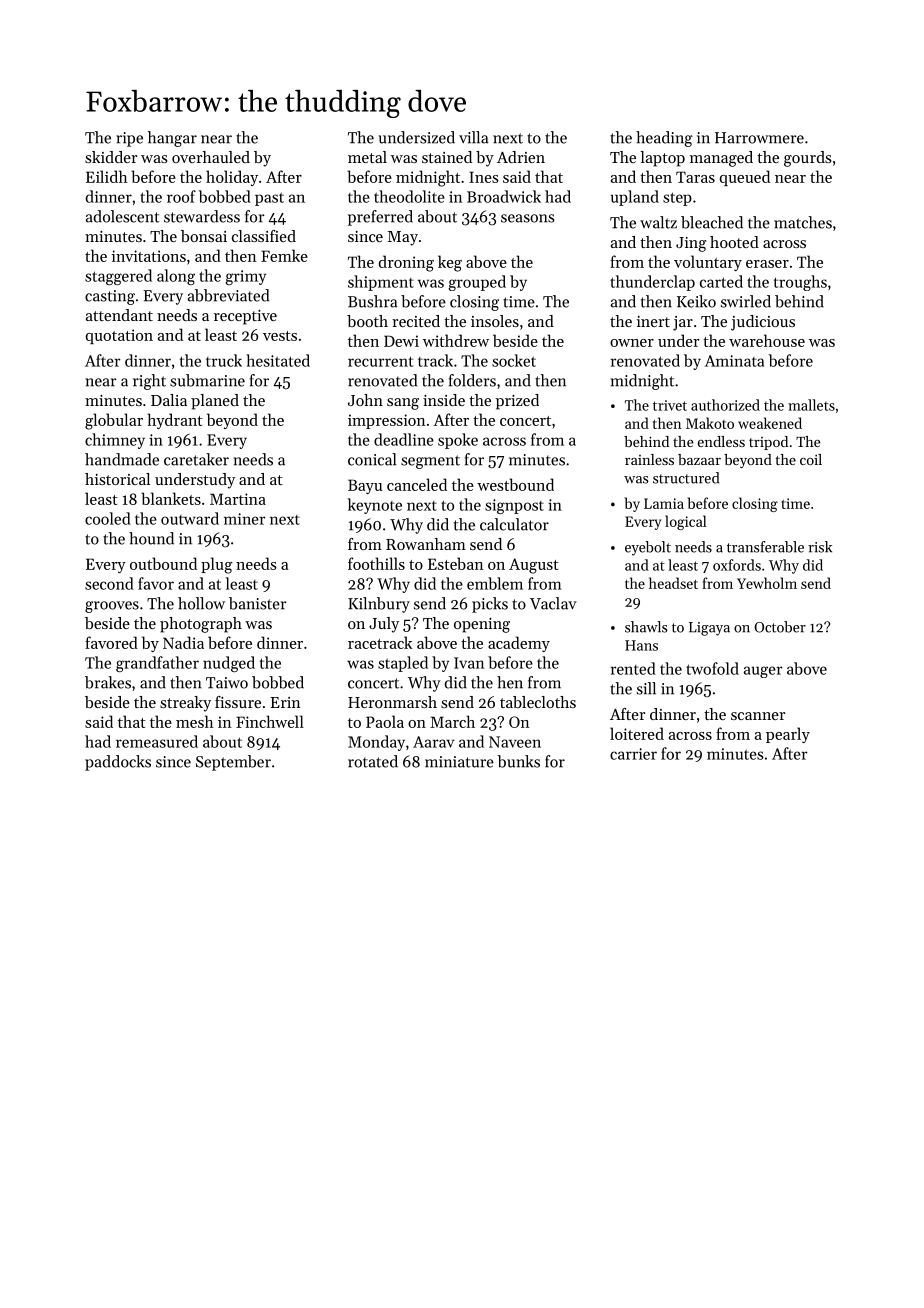 Image resolution: width=924 pixels, height=1308 pixels. I want to click on adolescent, so click(123, 216).
